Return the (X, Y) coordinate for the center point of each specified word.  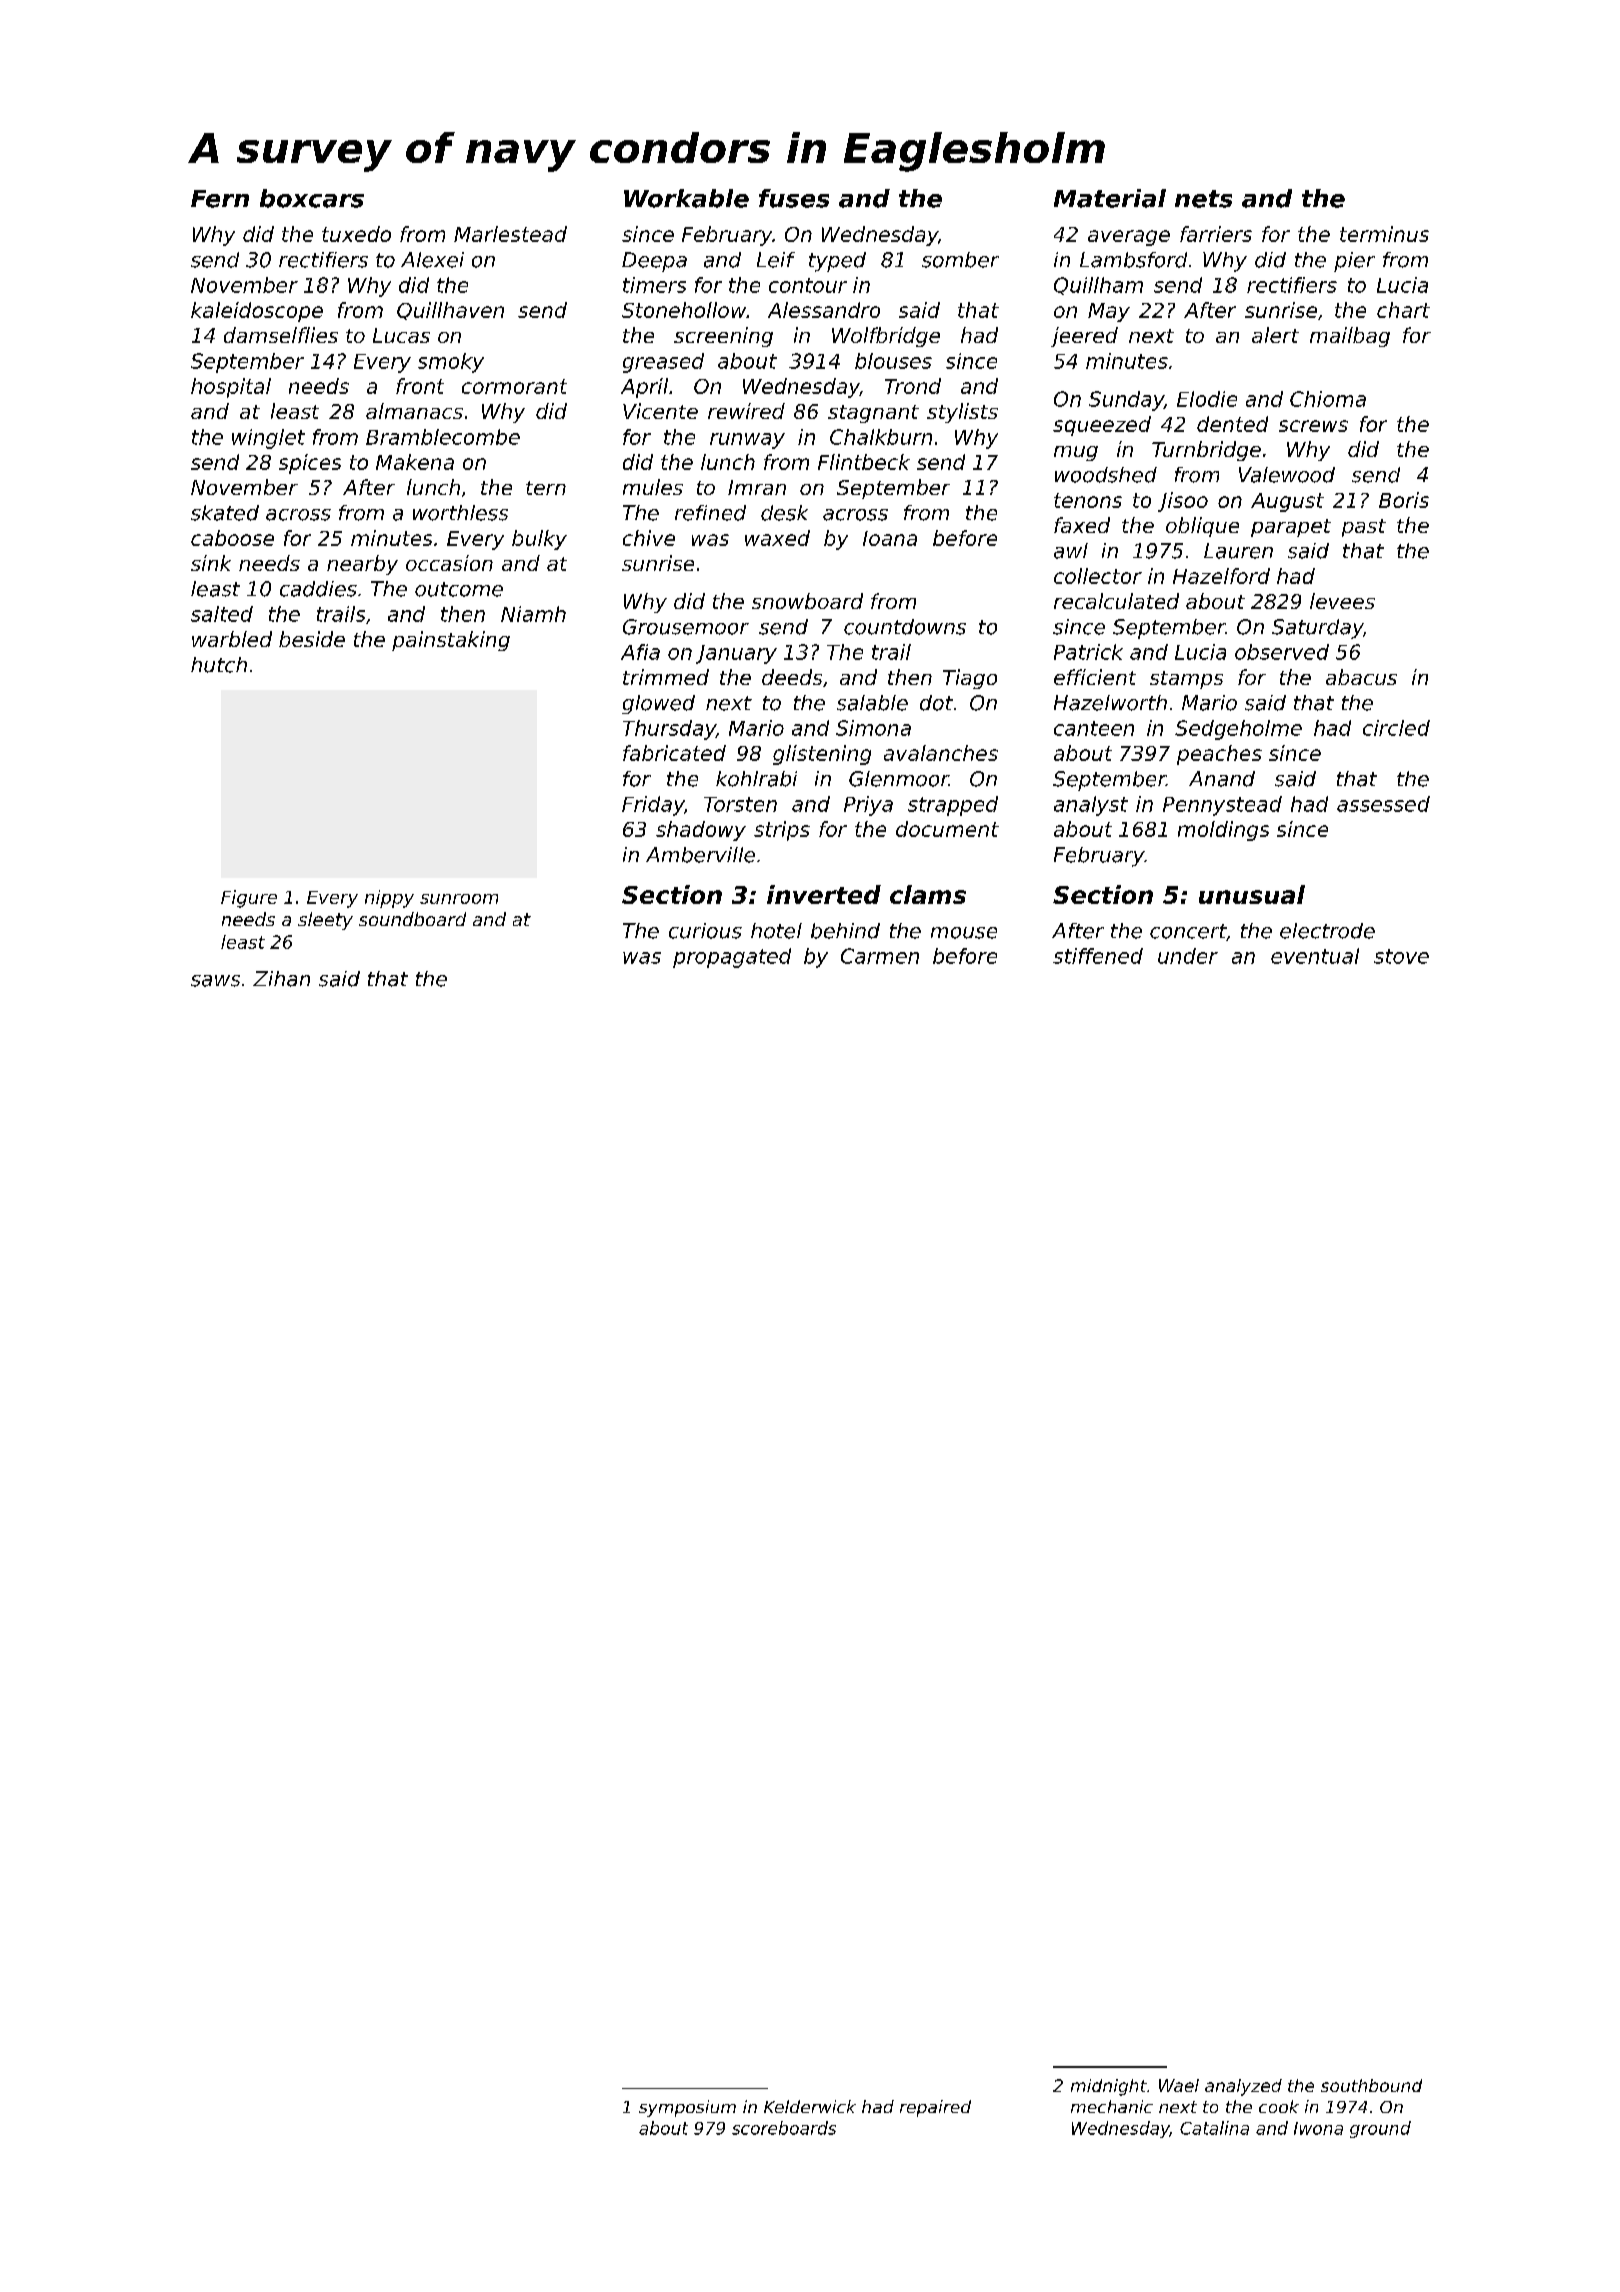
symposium (687, 2108)
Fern (220, 199)
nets (1203, 199)
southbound (1371, 2085)
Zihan (281, 979)
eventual (1315, 956)
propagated (732, 958)
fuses (794, 198)
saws (215, 981)
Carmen (880, 956)
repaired (935, 2108)
